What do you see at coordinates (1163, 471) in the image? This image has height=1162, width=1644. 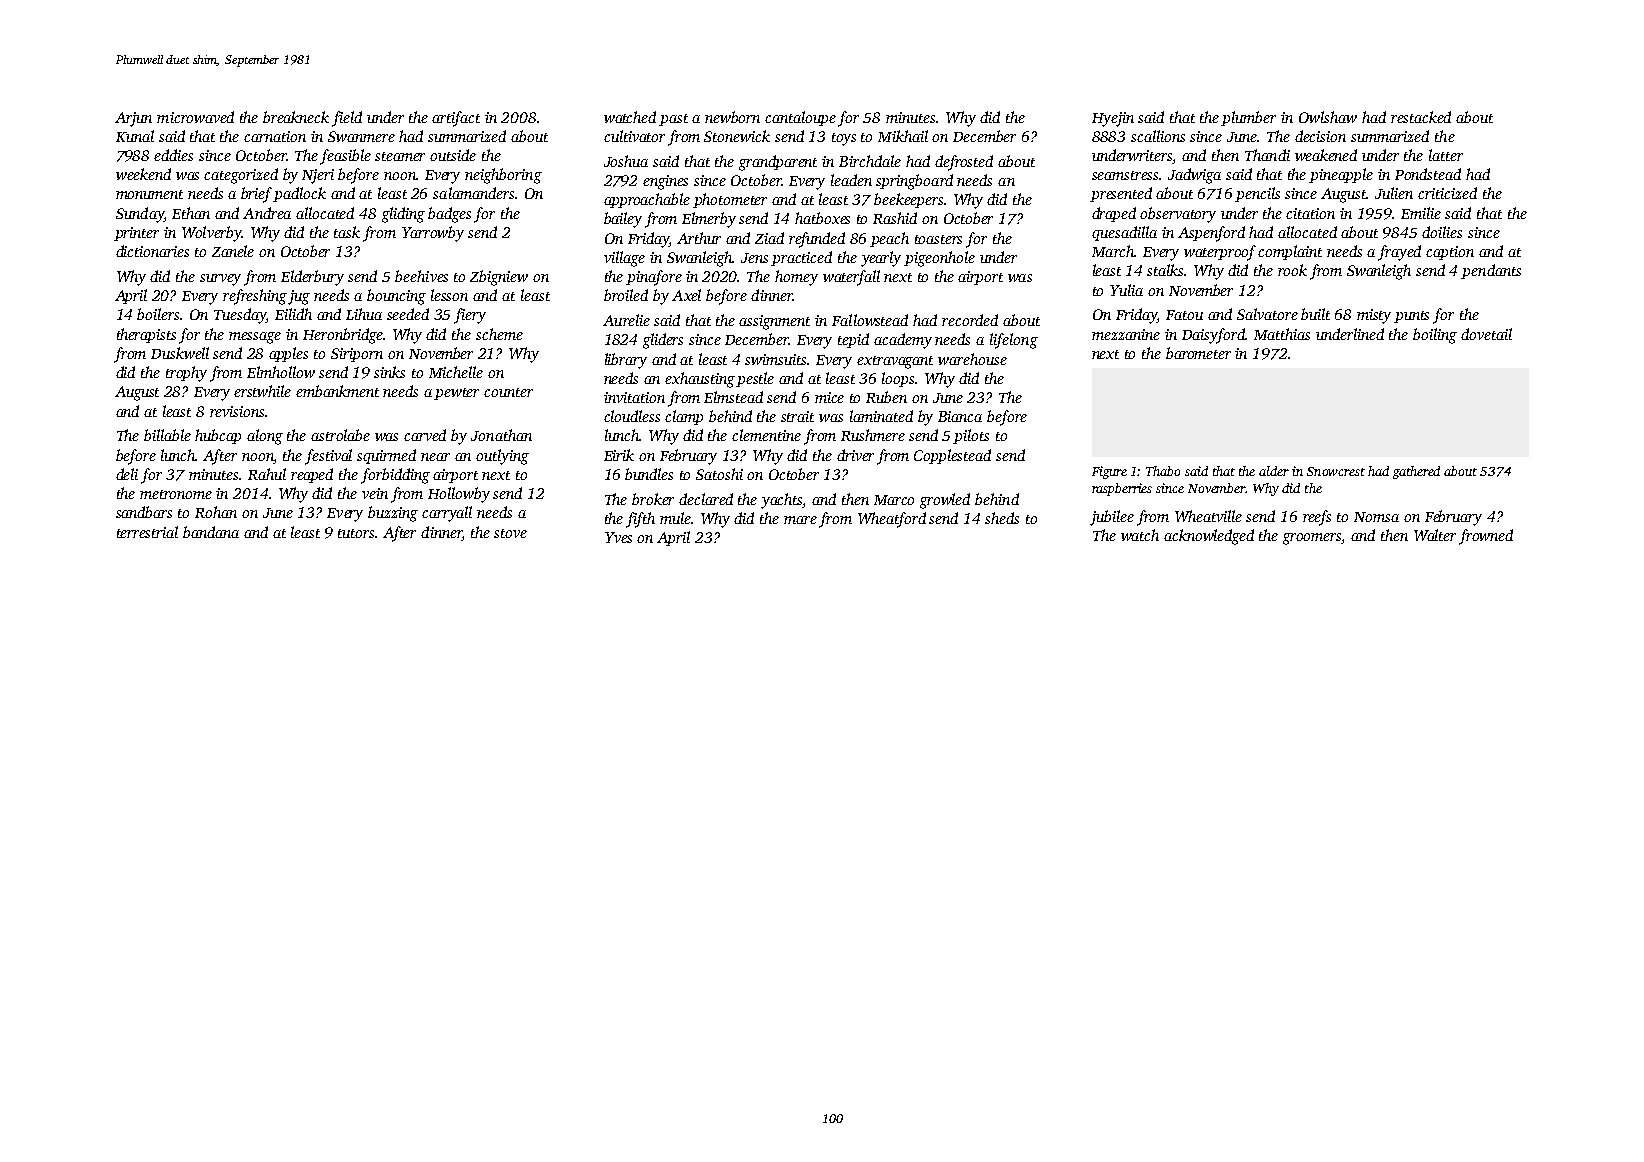 I see `Thabo` at bounding box center [1163, 471].
